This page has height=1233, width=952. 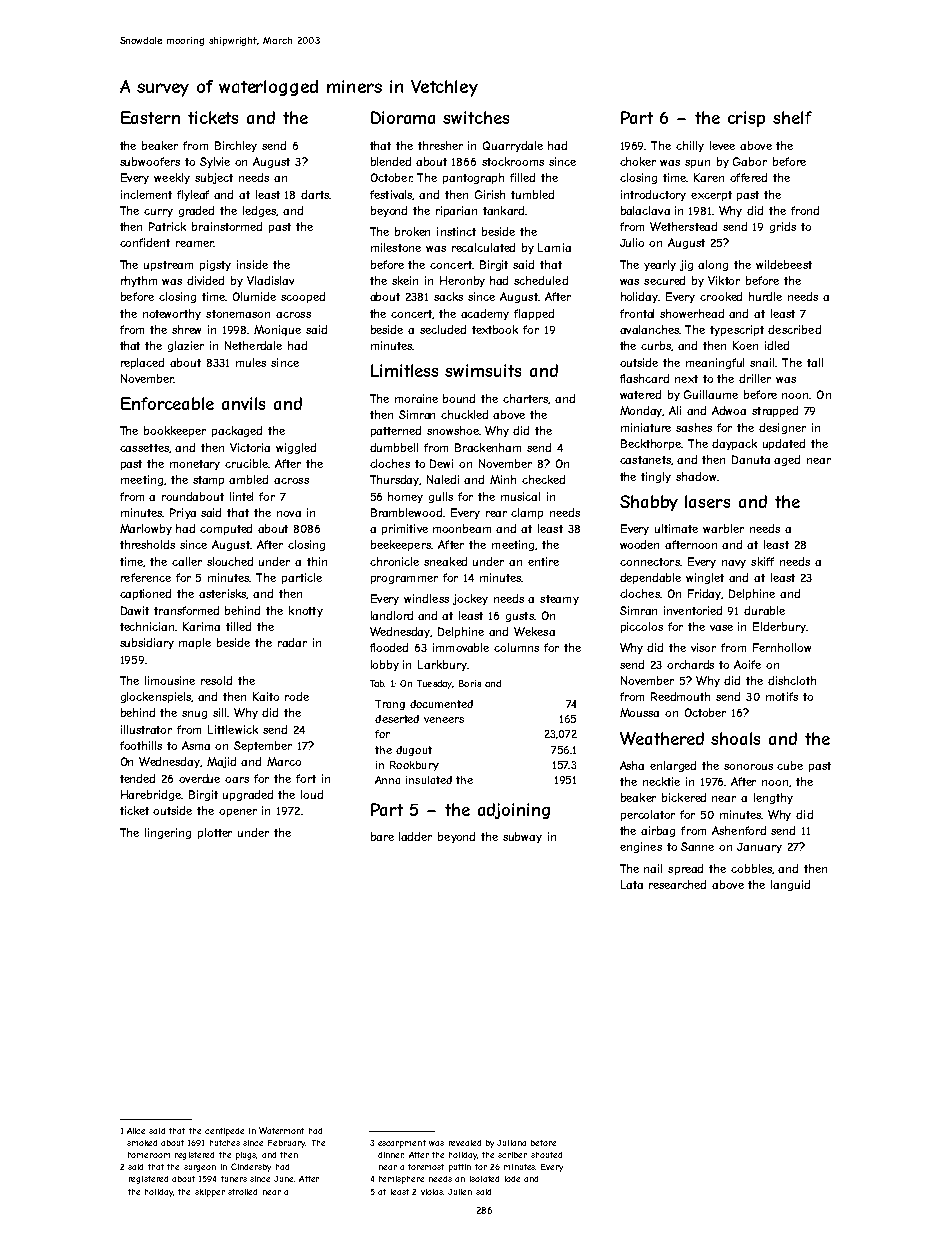 What do you see at coordinates (141, 745) in the page?
I see `foothills` at bounding box center [141, 745].
